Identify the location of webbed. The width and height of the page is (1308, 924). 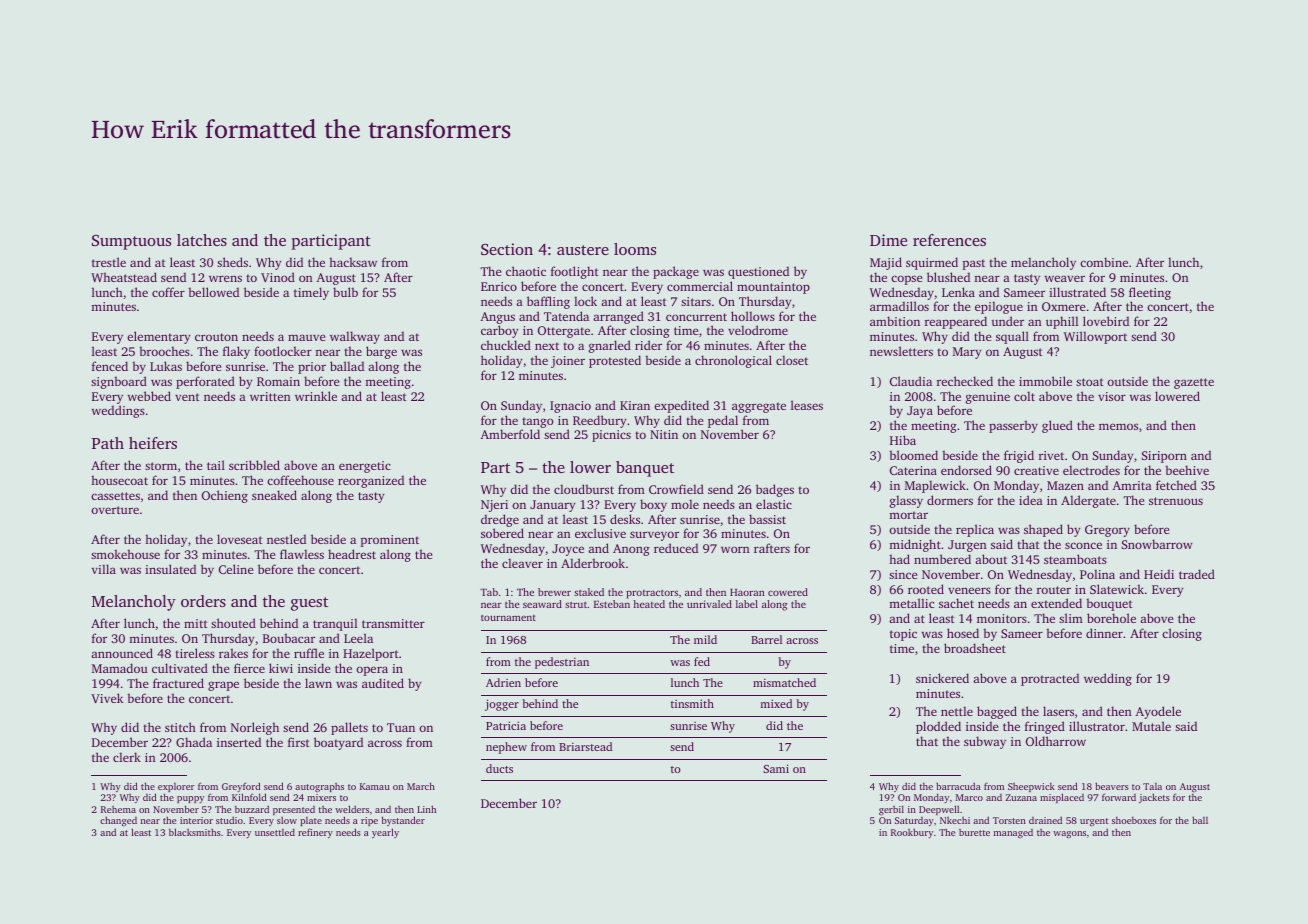
(149, 396).
